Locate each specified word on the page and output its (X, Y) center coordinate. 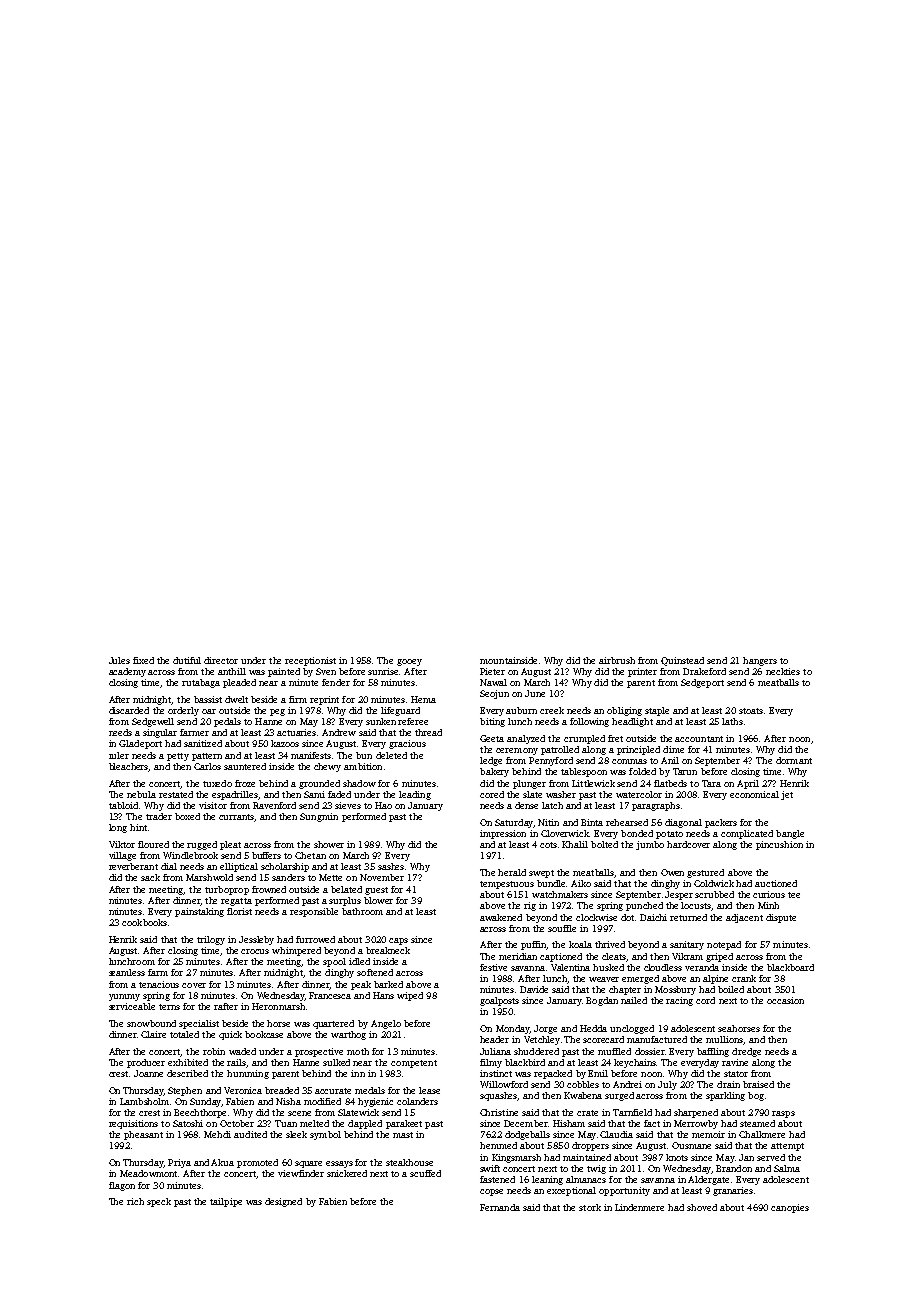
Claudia (616, 1134)
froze (245, 783)
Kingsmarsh (516, 1158)
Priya (179, 1163)
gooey (409, 662)
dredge (746, 1052)
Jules (119, 660)
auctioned (776, 883)
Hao (383, 805)
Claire (153, 1034)
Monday (513, 1029)
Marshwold (209, 877)
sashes (391, 866)
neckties (783, 671)
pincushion (779, 845)
